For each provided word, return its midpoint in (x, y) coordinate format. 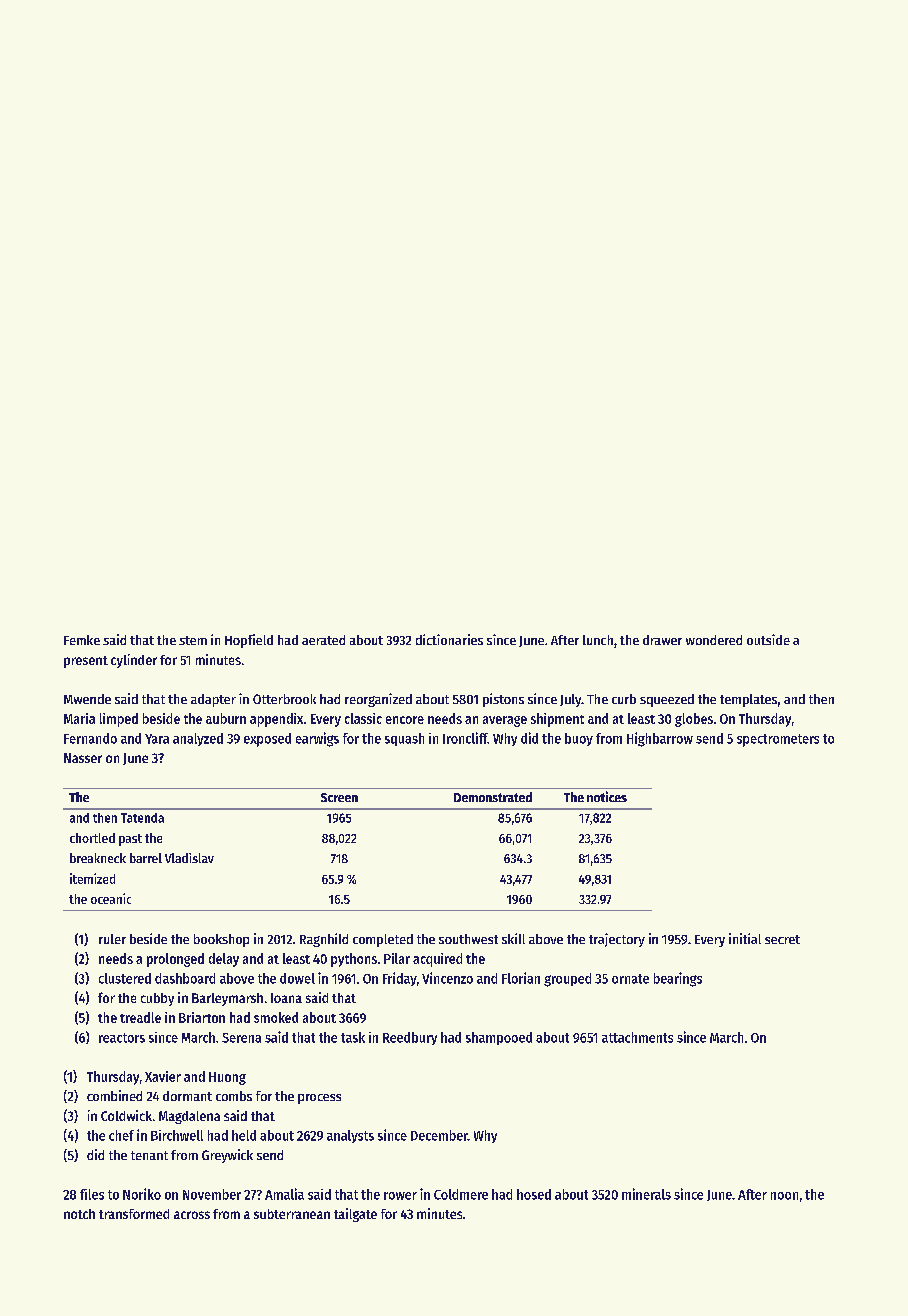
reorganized (378, 700)
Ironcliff (465, 738)
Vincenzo (447, 978)
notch (79, 1214)
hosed (534, 1194)
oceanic (111, 898)
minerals (646, 1194)
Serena (241, 1038)
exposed (267, 740)
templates (748, 700)
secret (782, 939)
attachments (637, 1037)
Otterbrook (284, 699)
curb (624, 699)
